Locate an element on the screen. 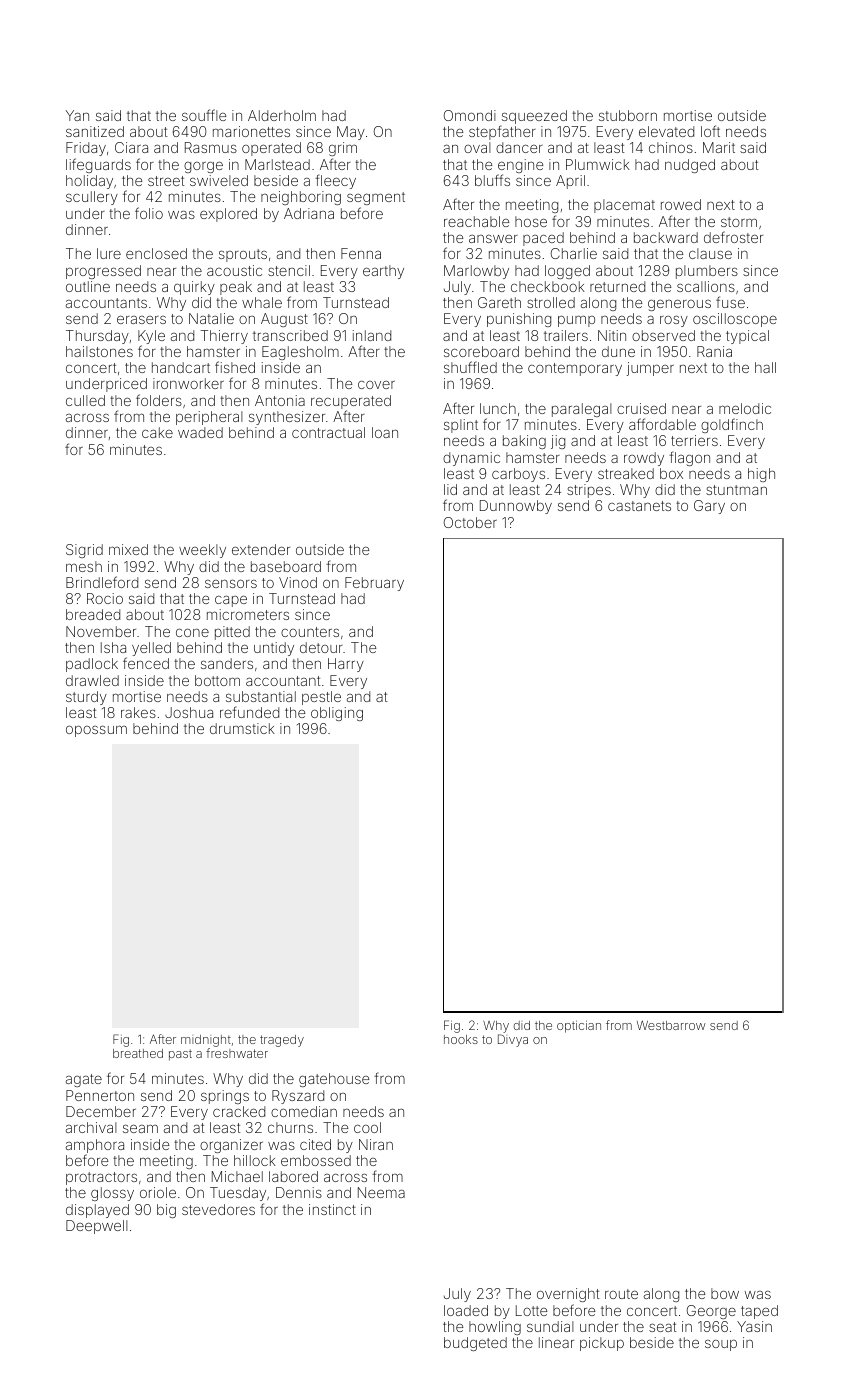 This screenshot has width=849, height=1400. February is located at coordinates (374, 584).
